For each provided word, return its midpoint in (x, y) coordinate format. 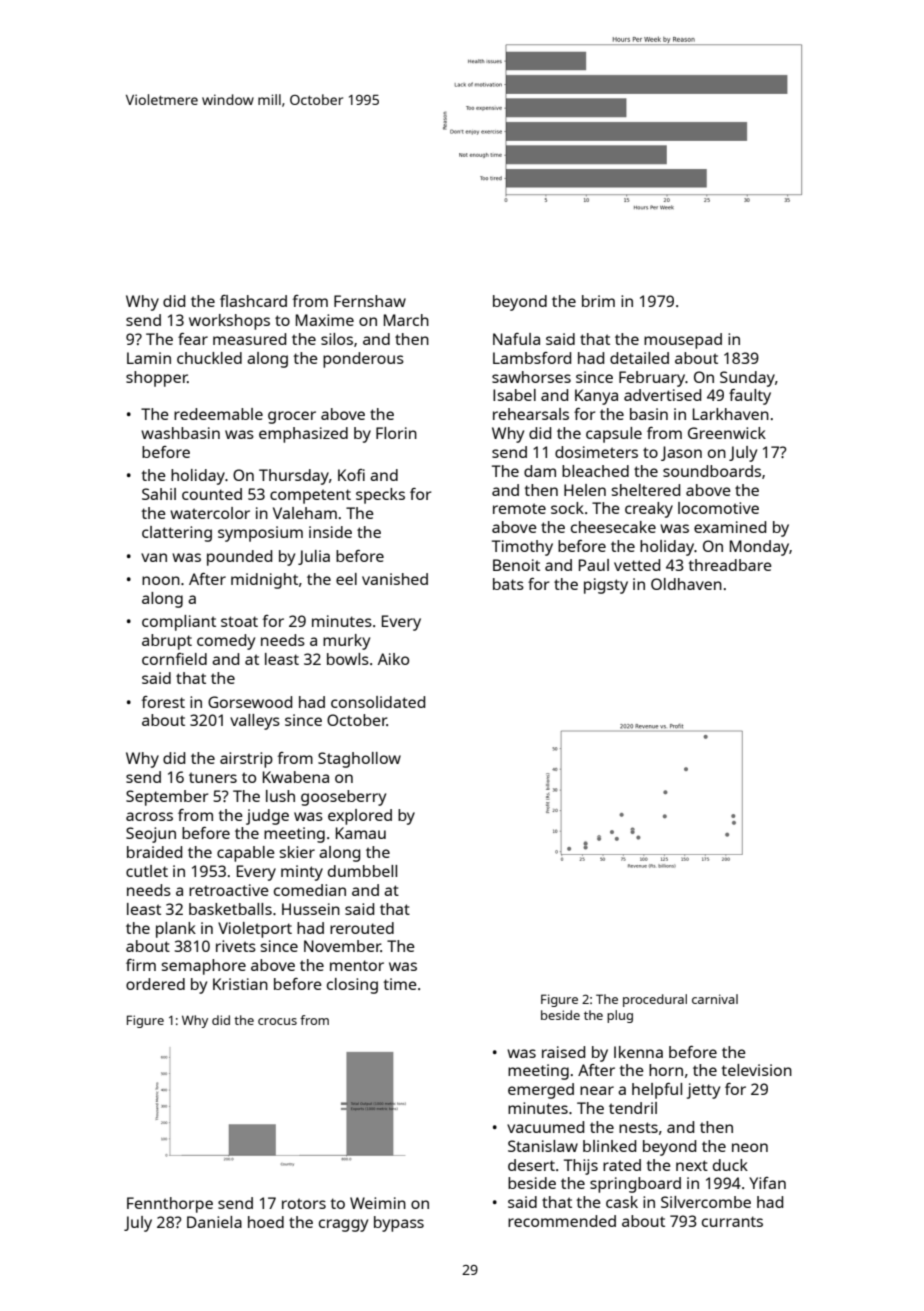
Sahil (159, 494)
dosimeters (596, 452)
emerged (541, 1091)
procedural (655, 1000)
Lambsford (532, 358)
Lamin (149, 358)
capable (246, 854)
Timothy (522, 548)
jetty (703, 1091)
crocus (277, 1021)
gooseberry (343, 798)
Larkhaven (731, 414)
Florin (396, 433)
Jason (681, 453)
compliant (179, 623)
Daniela (214, 1222)
